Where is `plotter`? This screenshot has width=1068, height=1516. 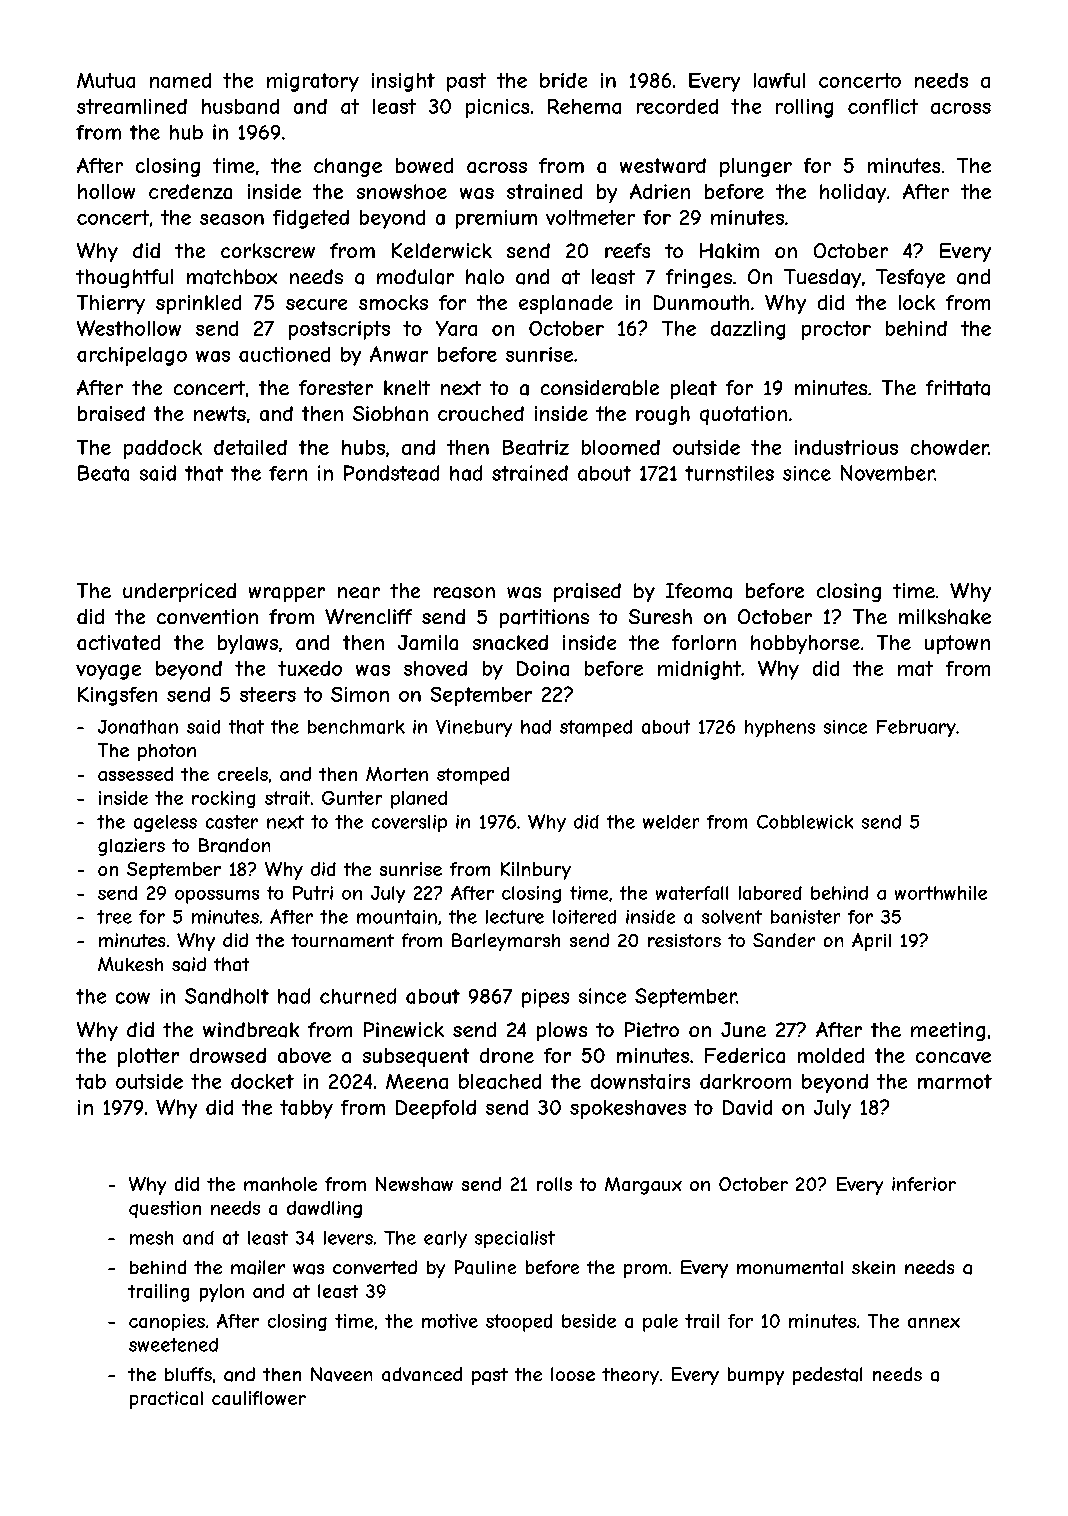
plotter is located at coordinates (148, 1057).
